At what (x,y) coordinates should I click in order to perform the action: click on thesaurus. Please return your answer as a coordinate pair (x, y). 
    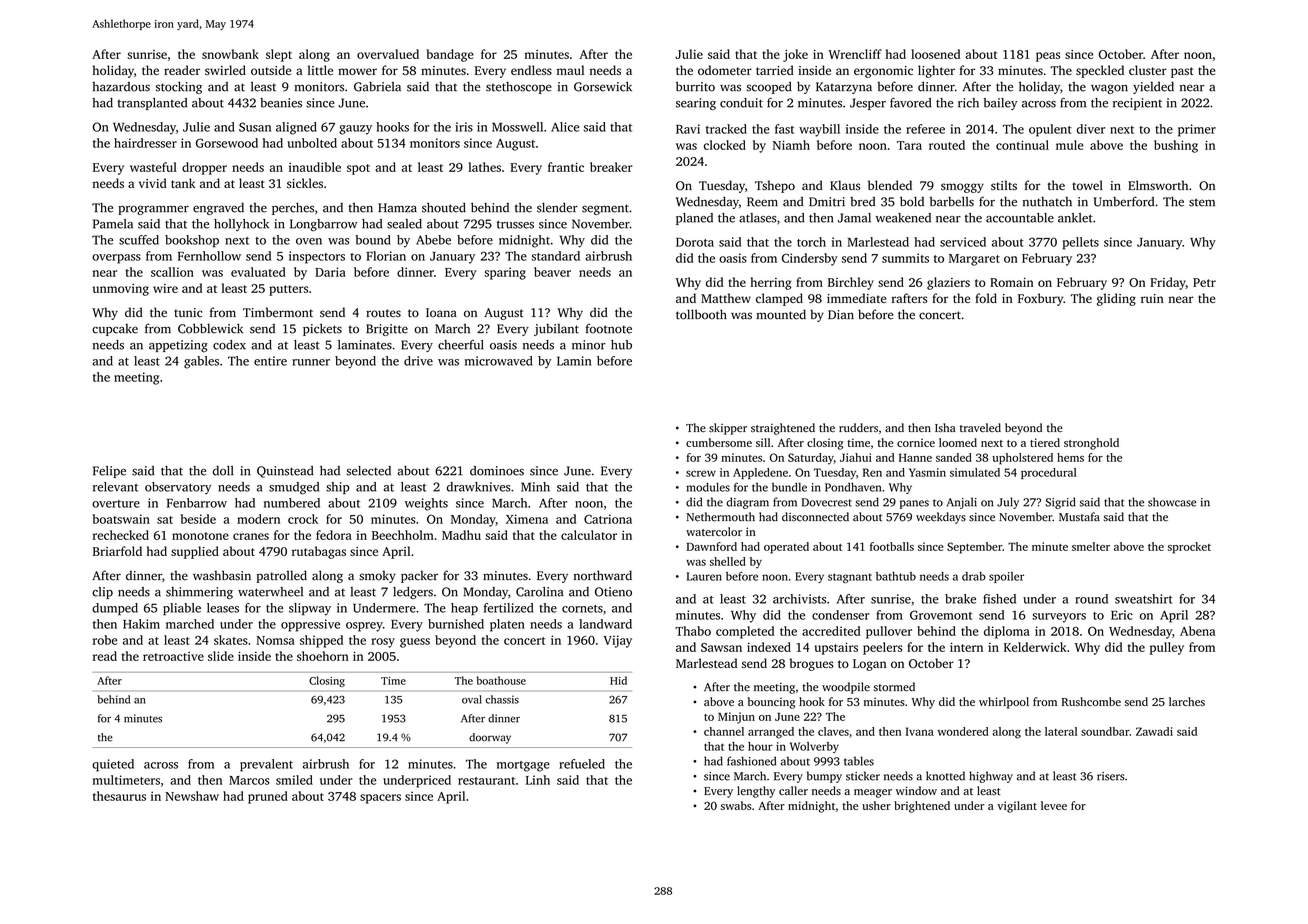
    Looking at the image, I should click on (119, 796).
